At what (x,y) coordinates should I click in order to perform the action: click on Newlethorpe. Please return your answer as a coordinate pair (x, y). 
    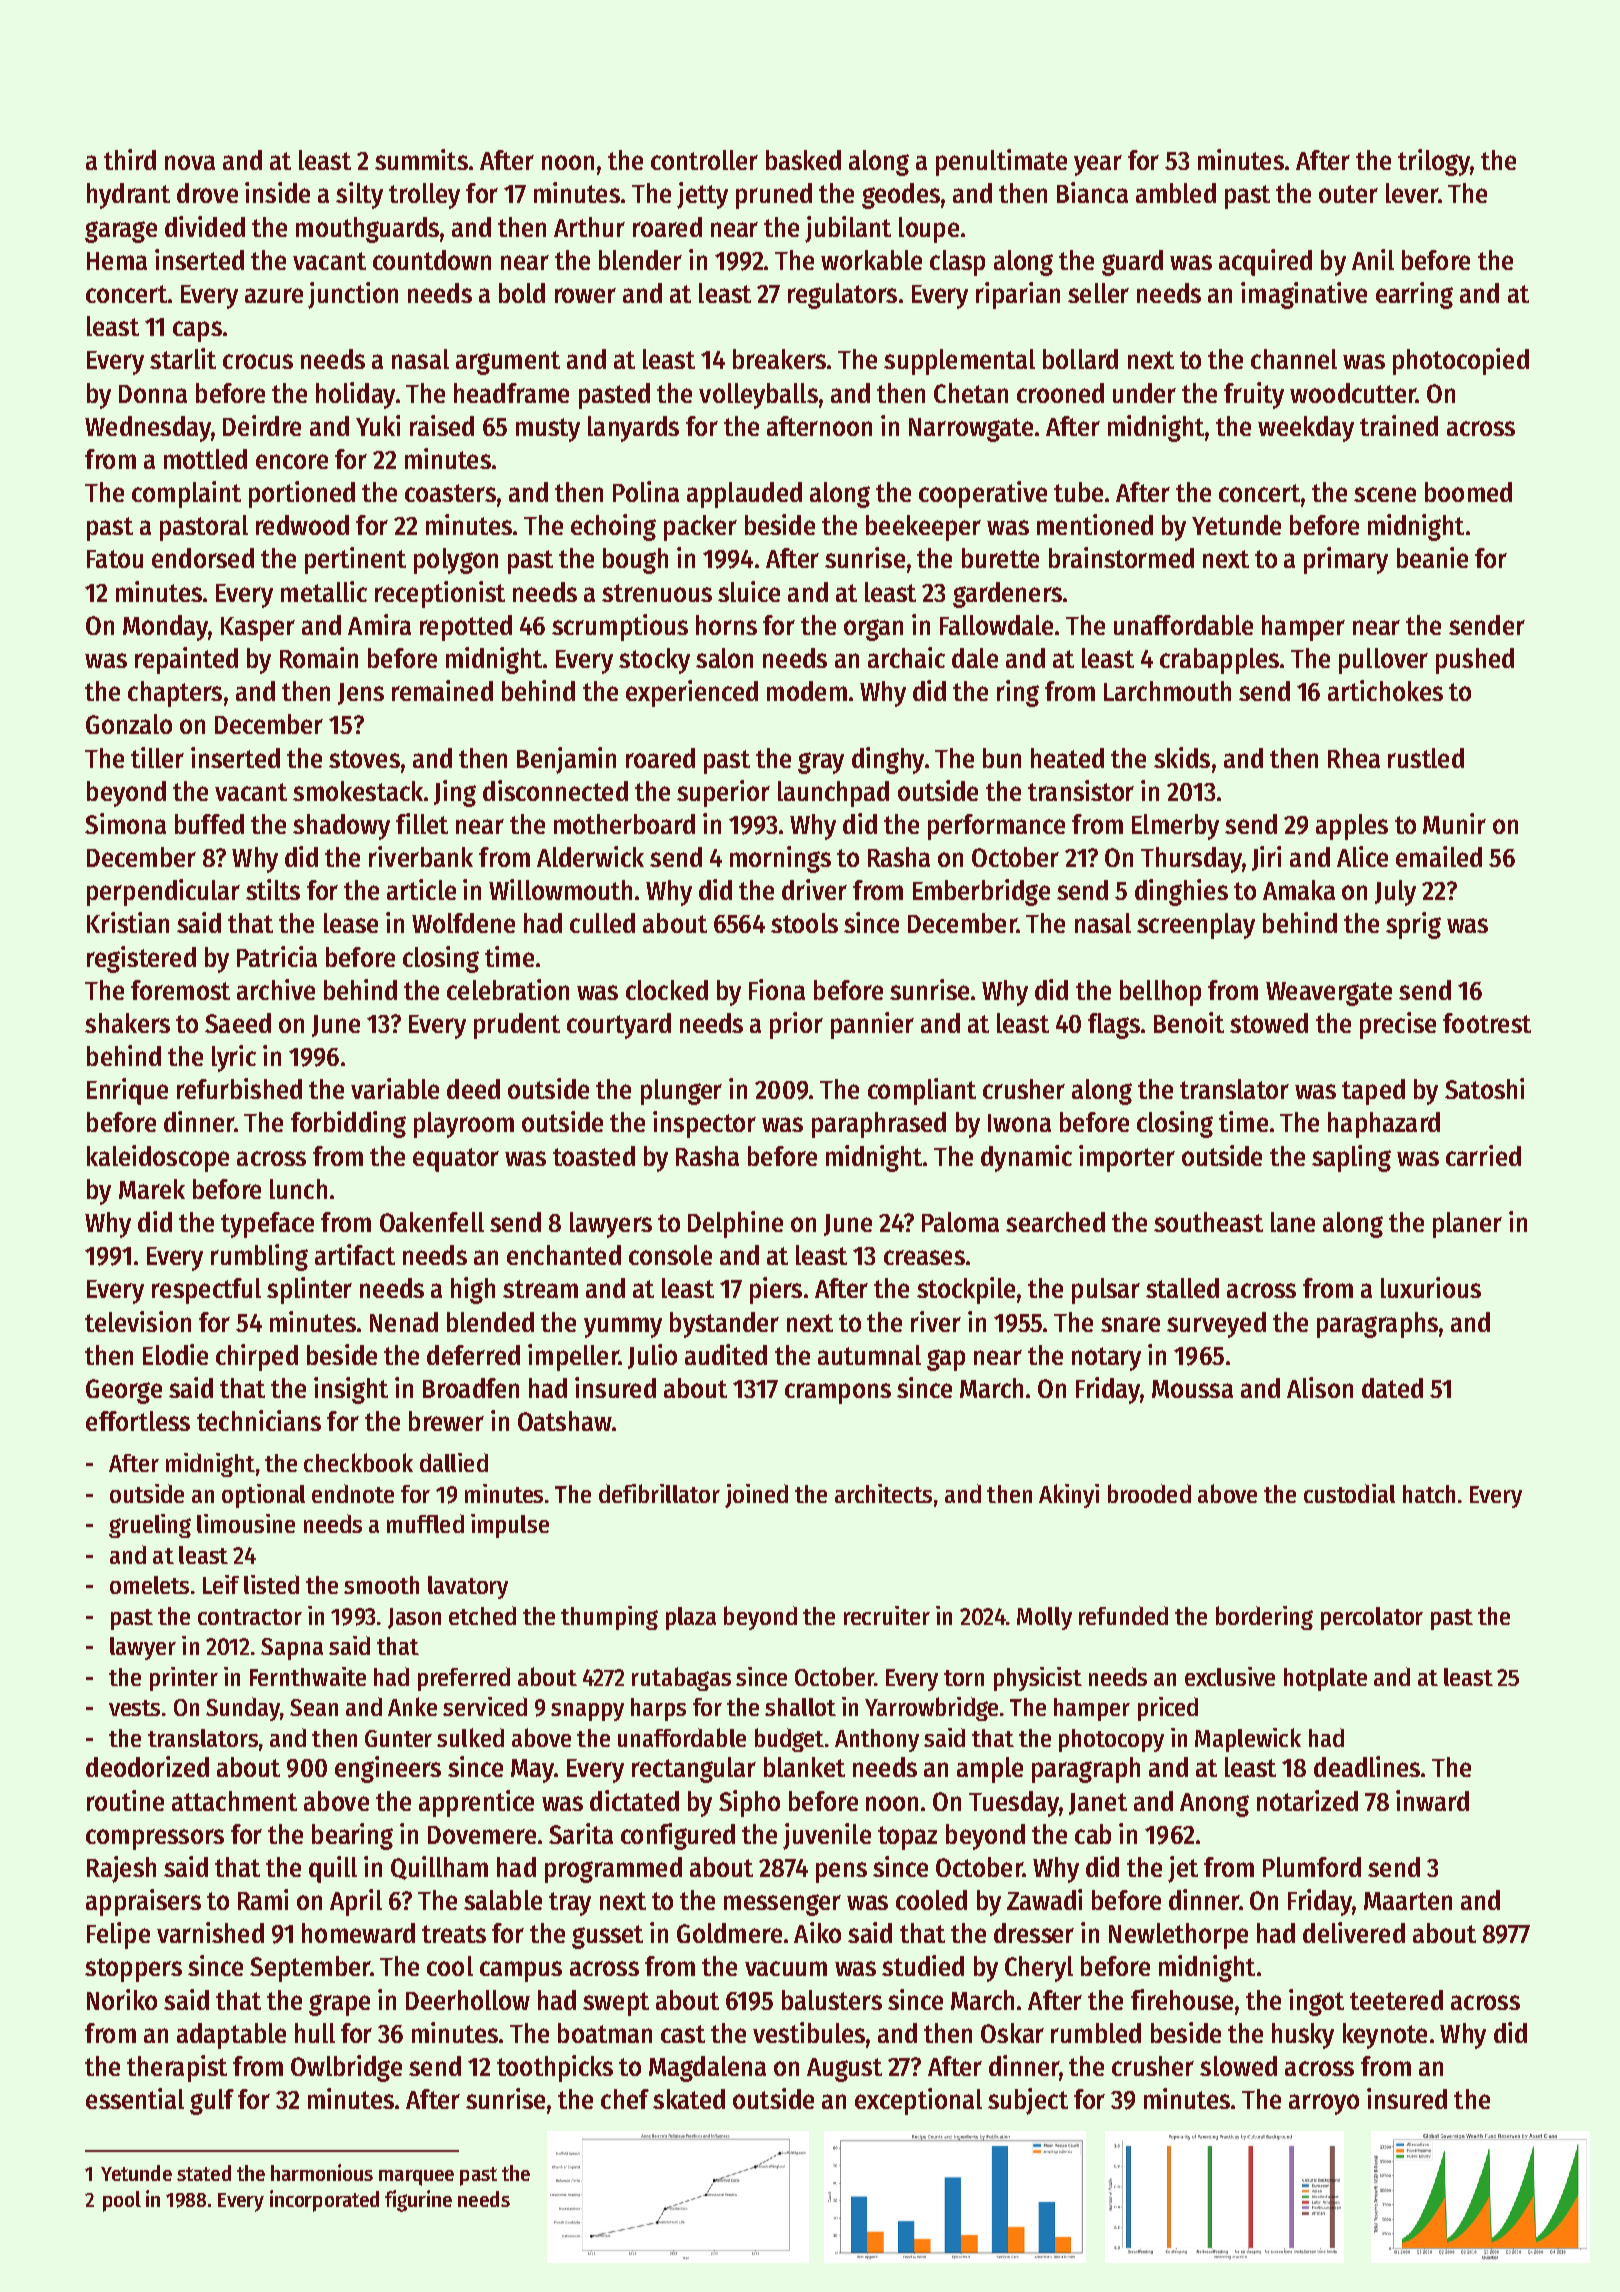
    Looking at the image, I should click on (1178, 1936).
